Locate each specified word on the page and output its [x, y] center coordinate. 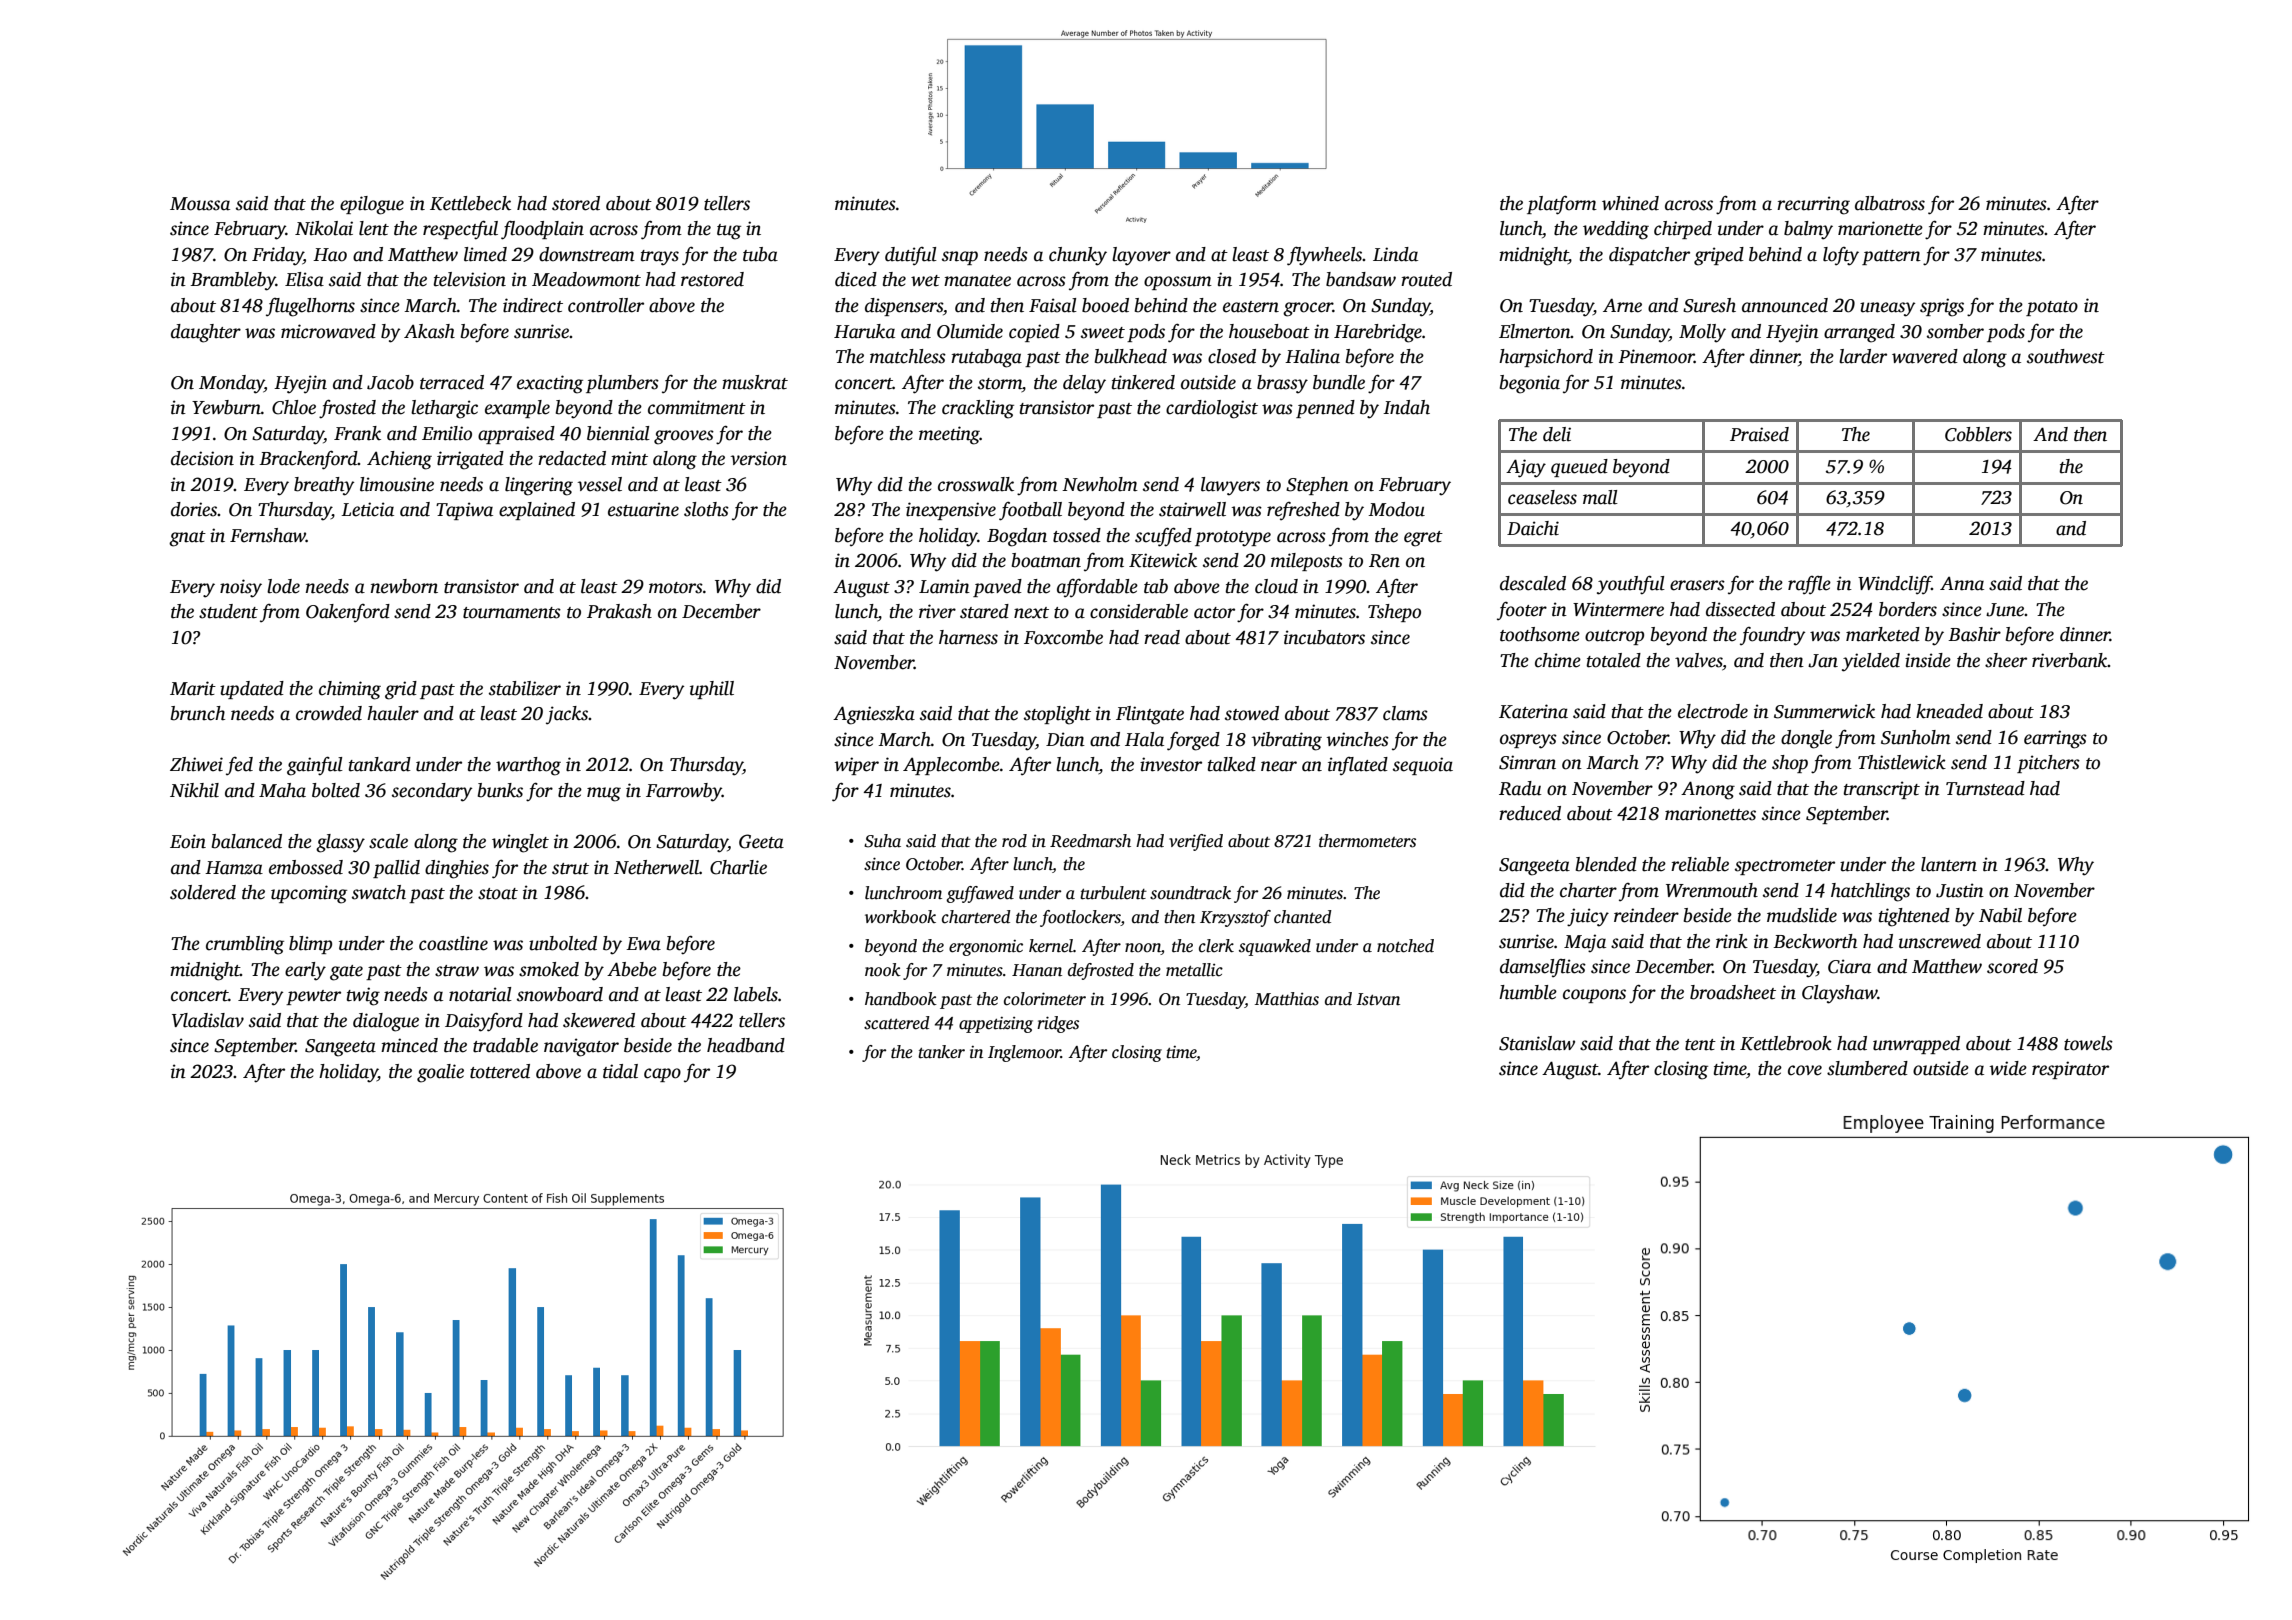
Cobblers [1978, 434]
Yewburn [226, 407]
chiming [350, 690]
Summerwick [1824, 711]
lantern [1949, 864]
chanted [1303, 917]
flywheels [1325, 256]
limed [485, 254]
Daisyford [484, 1022]
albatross [1890, 203]
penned [1325, 409]
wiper [857, 766]
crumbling [245, 945]
